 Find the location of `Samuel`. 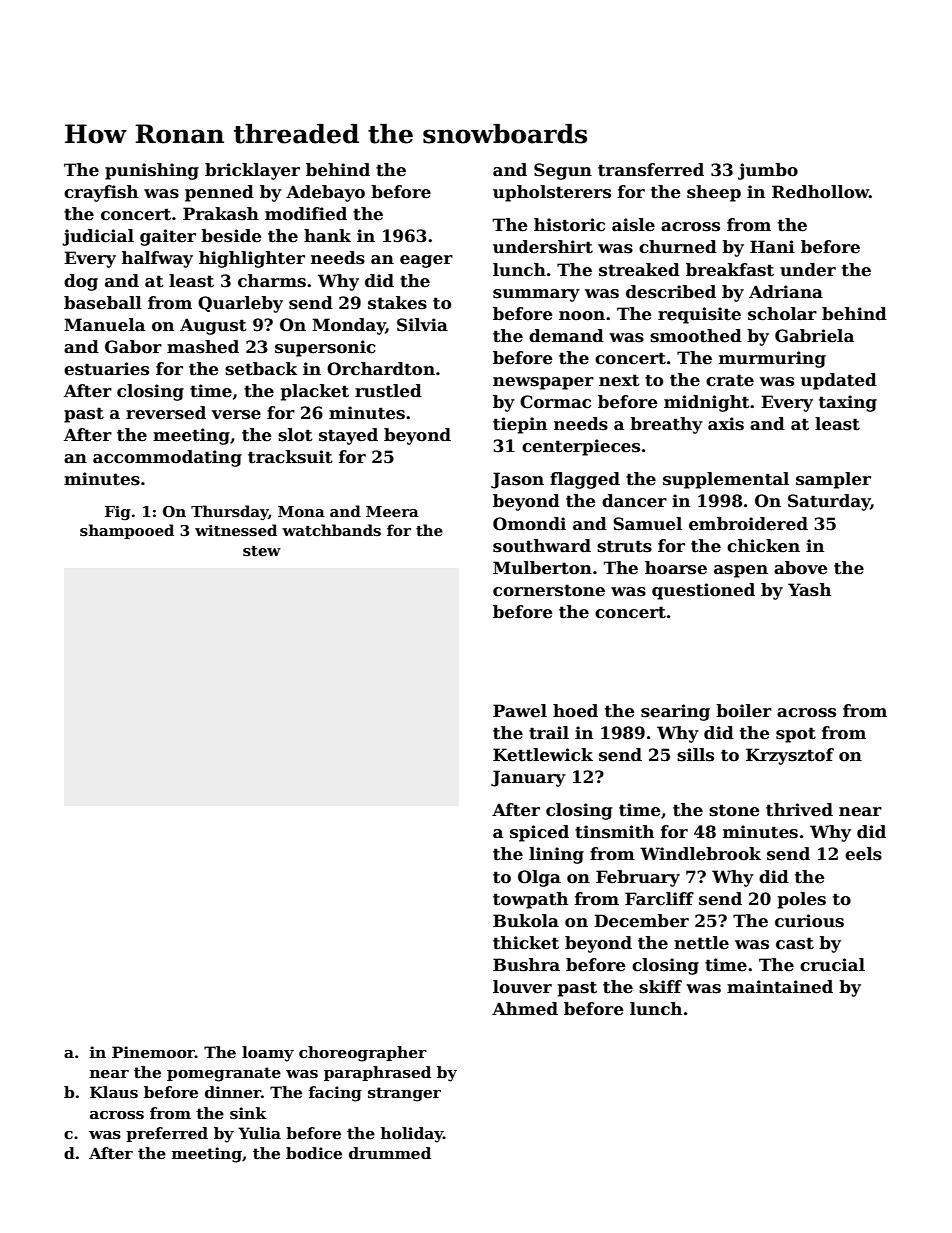

Samuel is located at coordinates (647, 524).
